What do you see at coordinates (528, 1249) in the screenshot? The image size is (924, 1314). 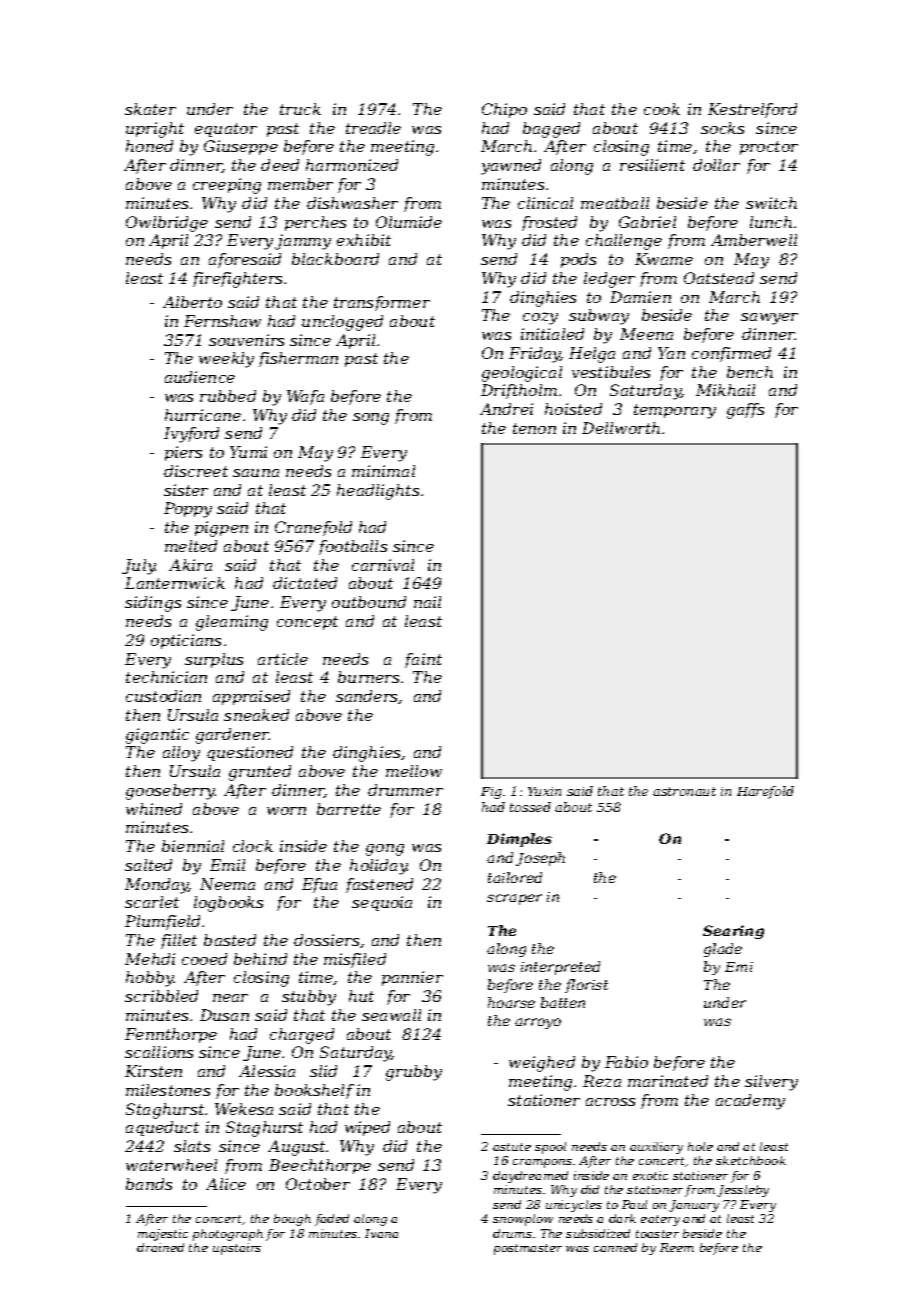 I see `postmaster` at bounding box center [528, 1249].
